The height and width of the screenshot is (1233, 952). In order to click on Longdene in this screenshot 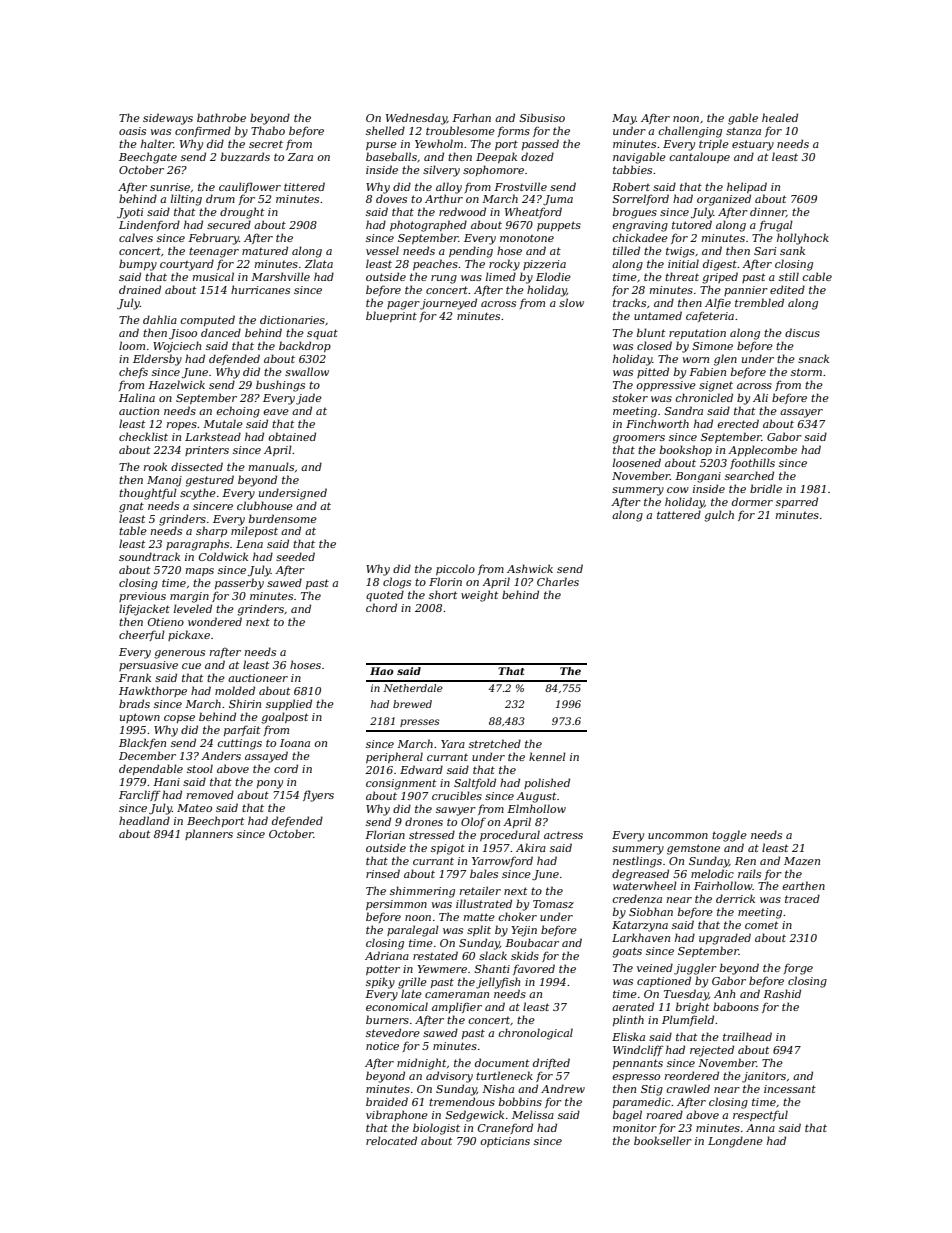, I will do `click(735, 1142)`.
